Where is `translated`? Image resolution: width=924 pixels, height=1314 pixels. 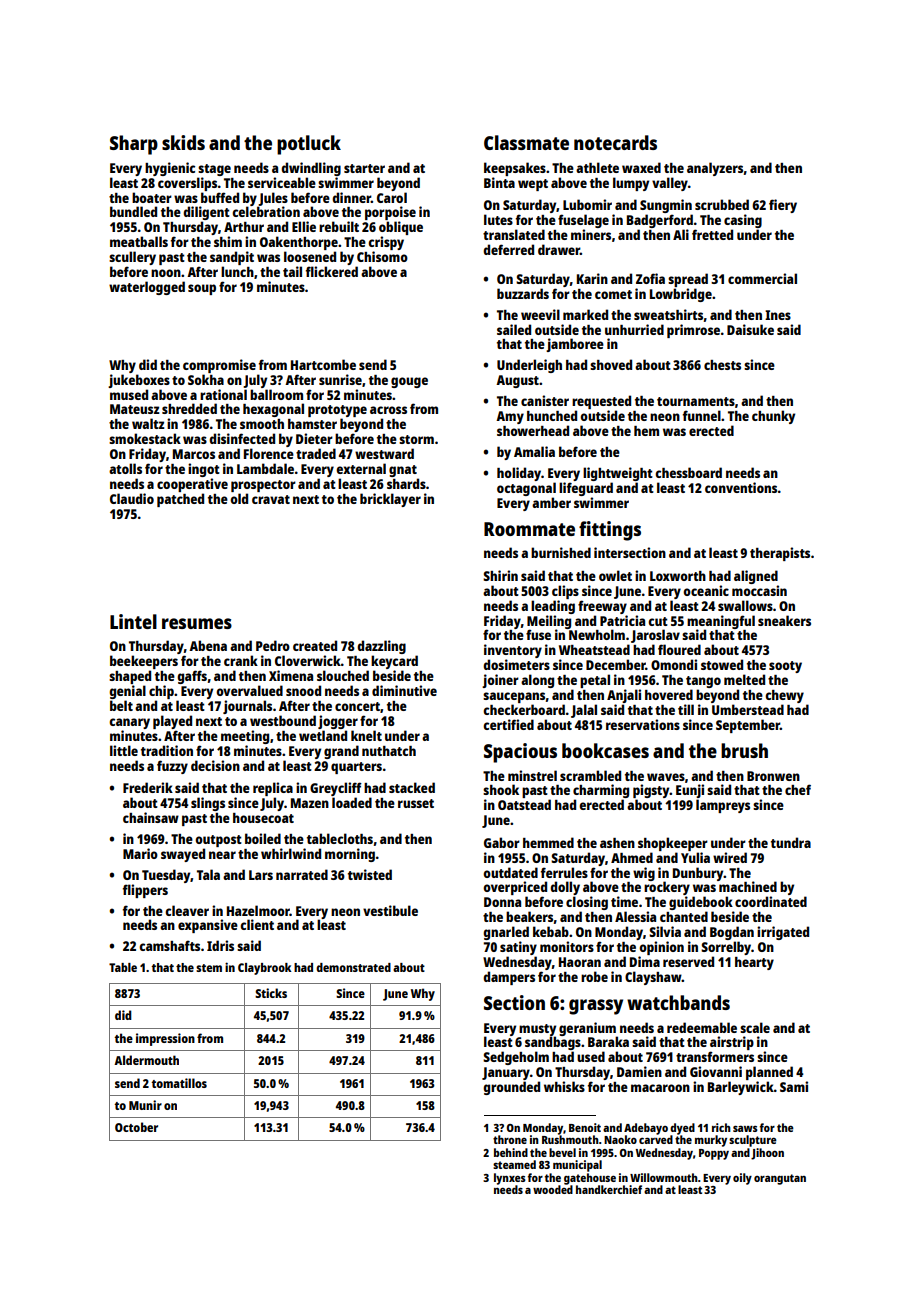
translated is located at coordinates (514, 234).
